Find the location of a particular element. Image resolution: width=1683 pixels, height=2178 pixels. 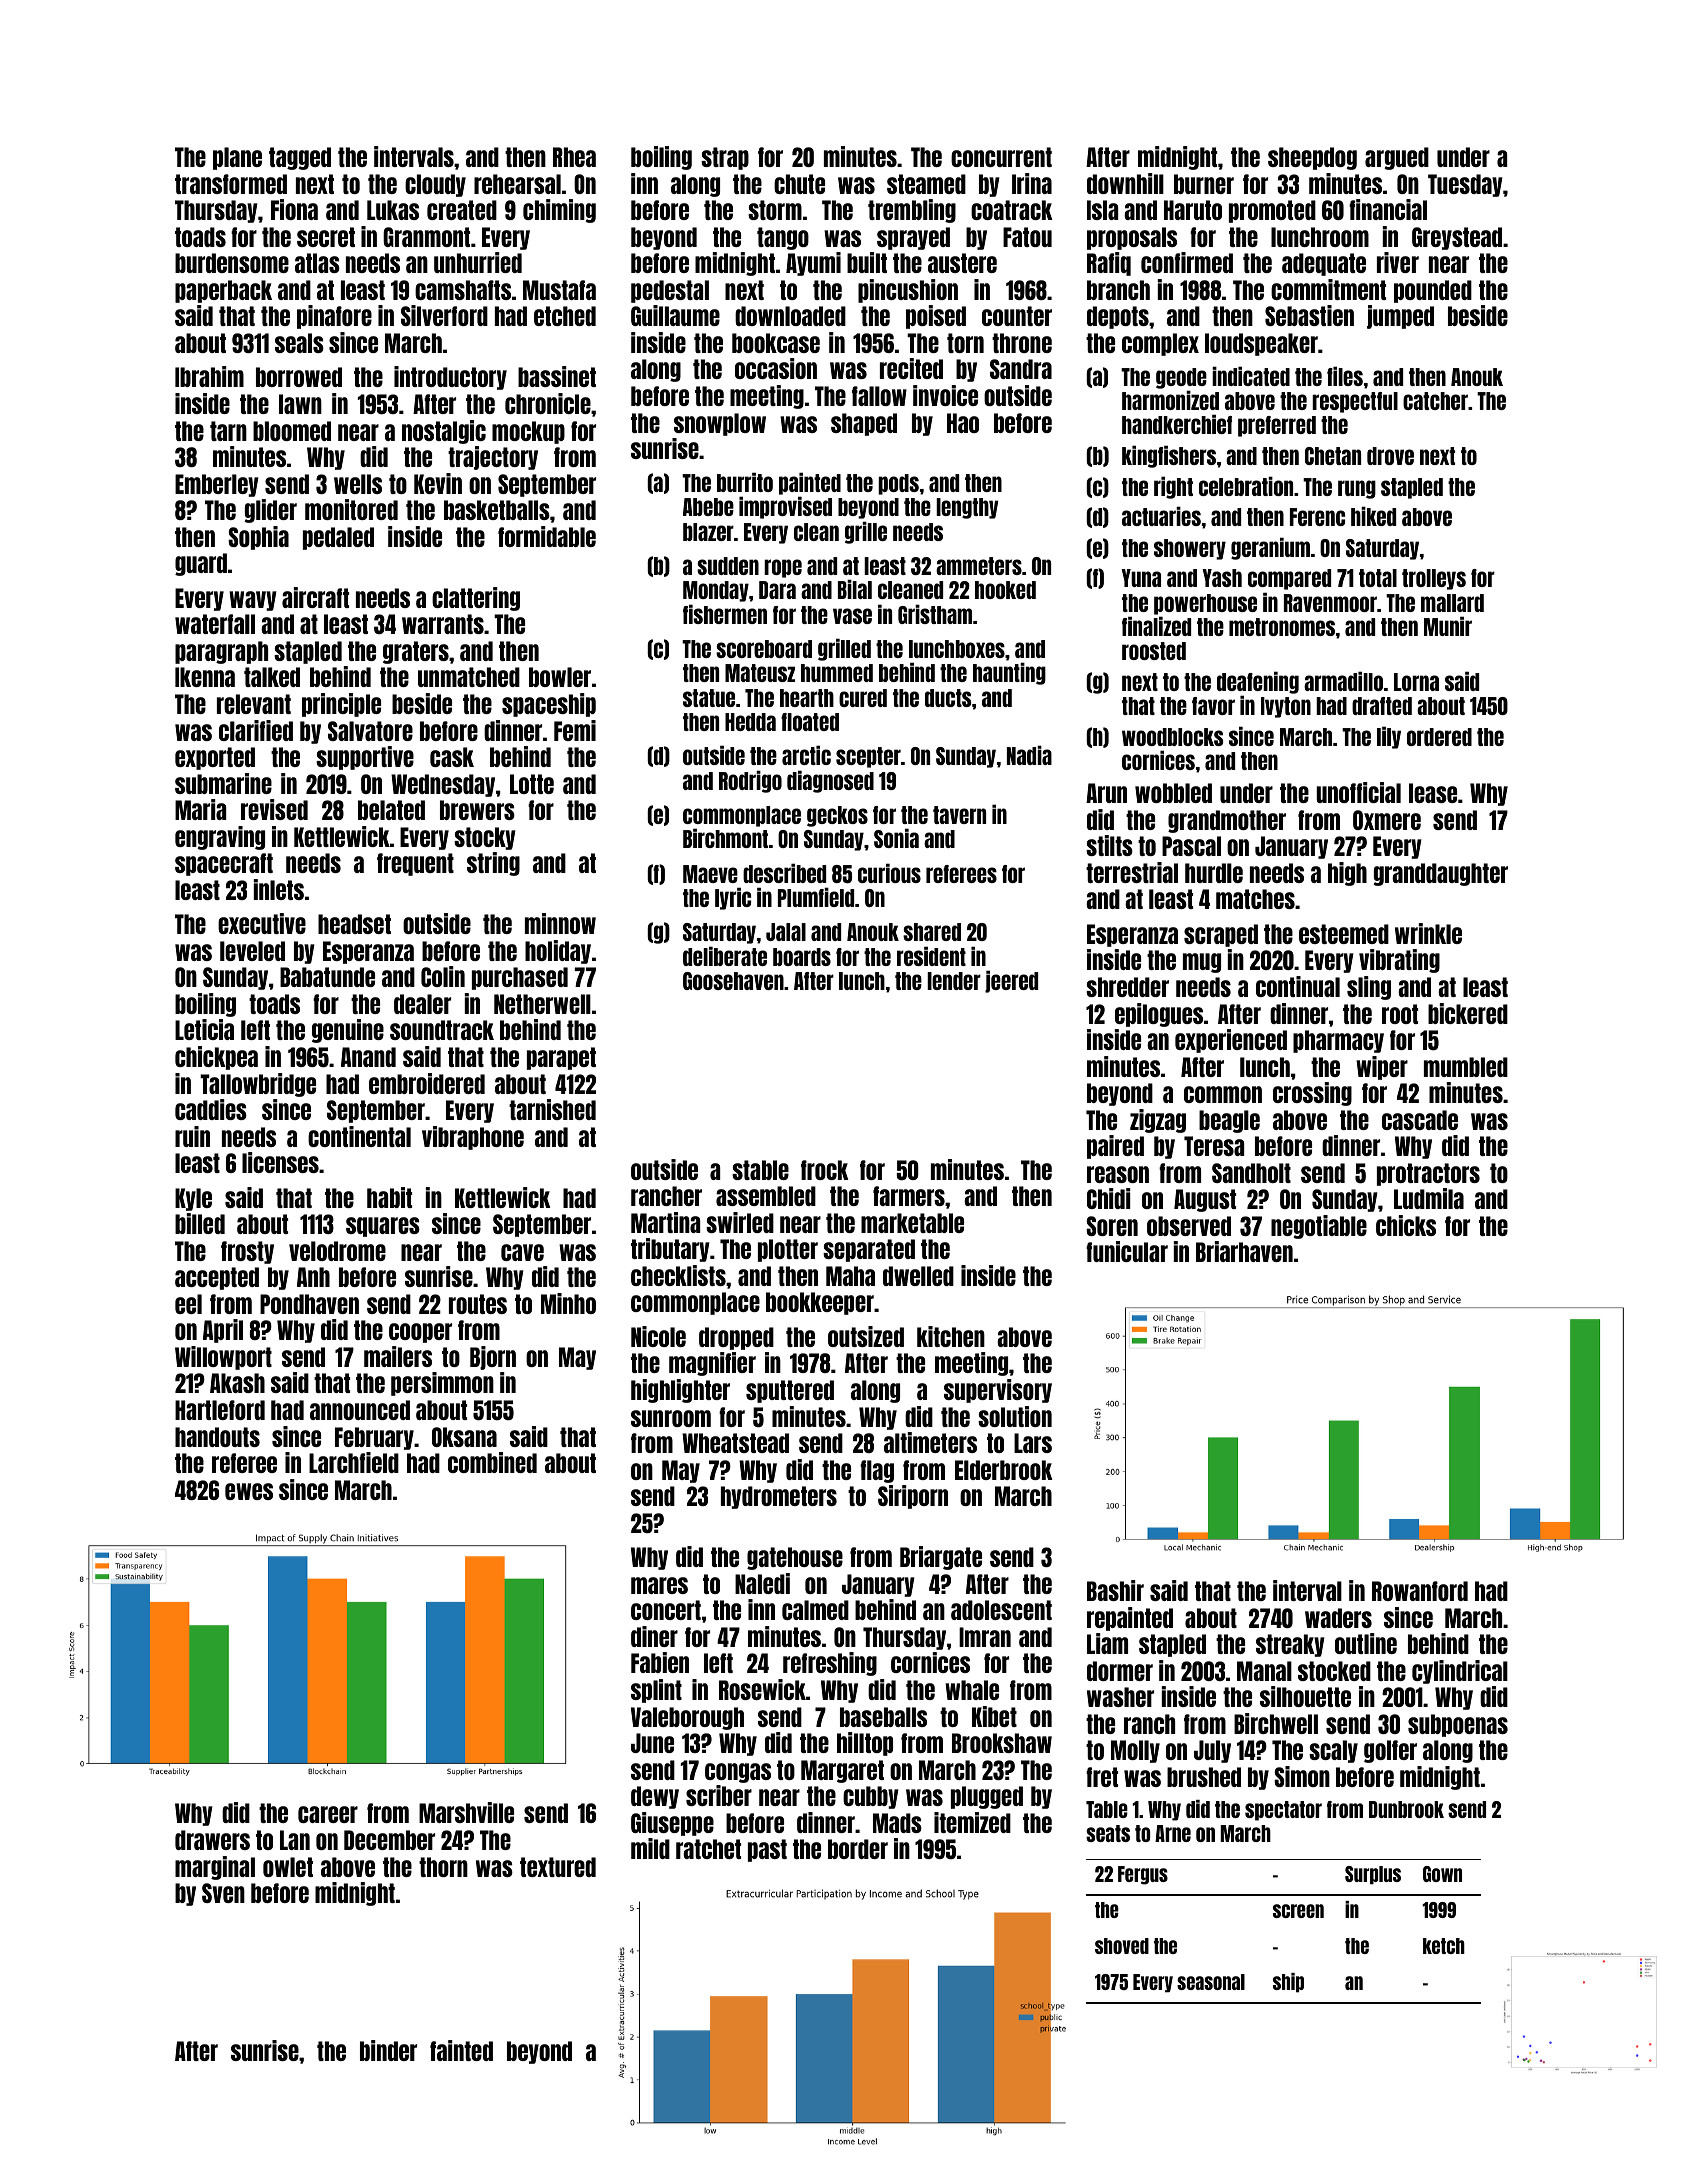

Larchfield is located at coordinates (354, 1462).
